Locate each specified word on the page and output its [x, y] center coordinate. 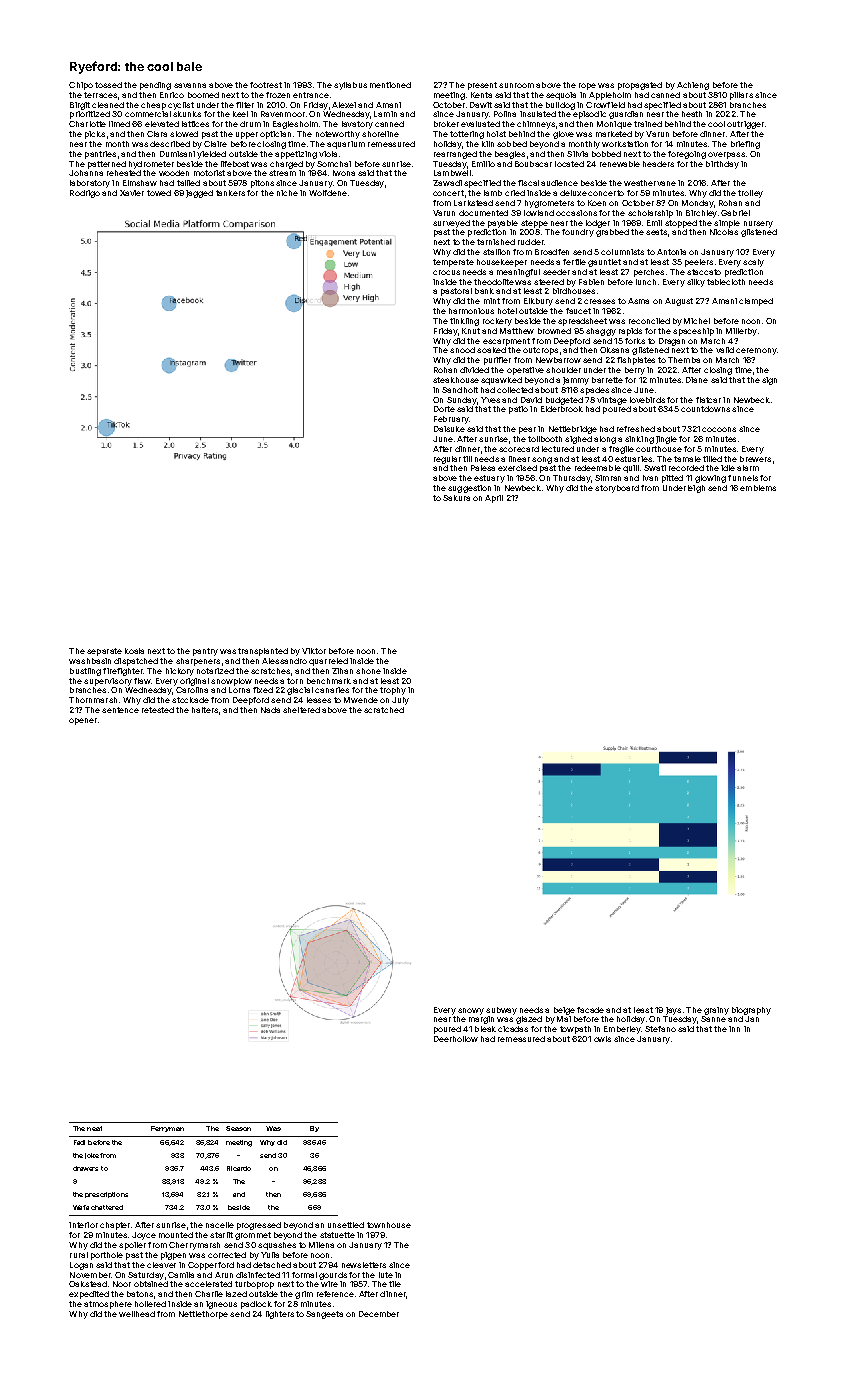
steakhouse [456, 380]
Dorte [444, 409]
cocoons [719, 429]
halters [205, 710]
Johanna [86, 173]
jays [673, 1011]
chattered [107, 1207]
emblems [758, 488]
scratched [384, 710]
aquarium [346, 145]
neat [94, 1128]
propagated [640, 86]
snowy [471, 1011]
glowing [710, 479]
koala [134, 651]
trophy [393, 691]
